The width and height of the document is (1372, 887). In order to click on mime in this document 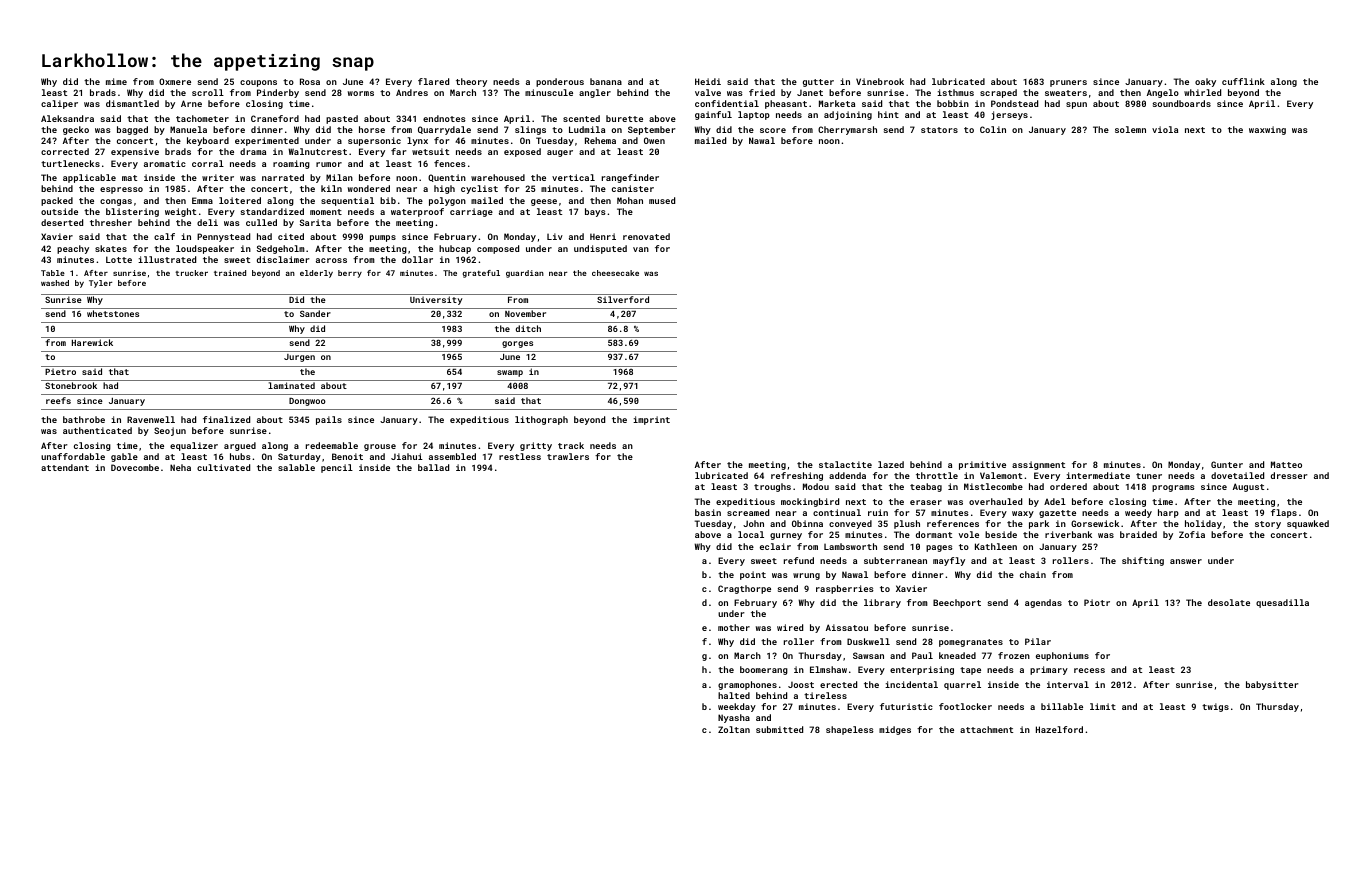, I will do `click(116, 81)`.
